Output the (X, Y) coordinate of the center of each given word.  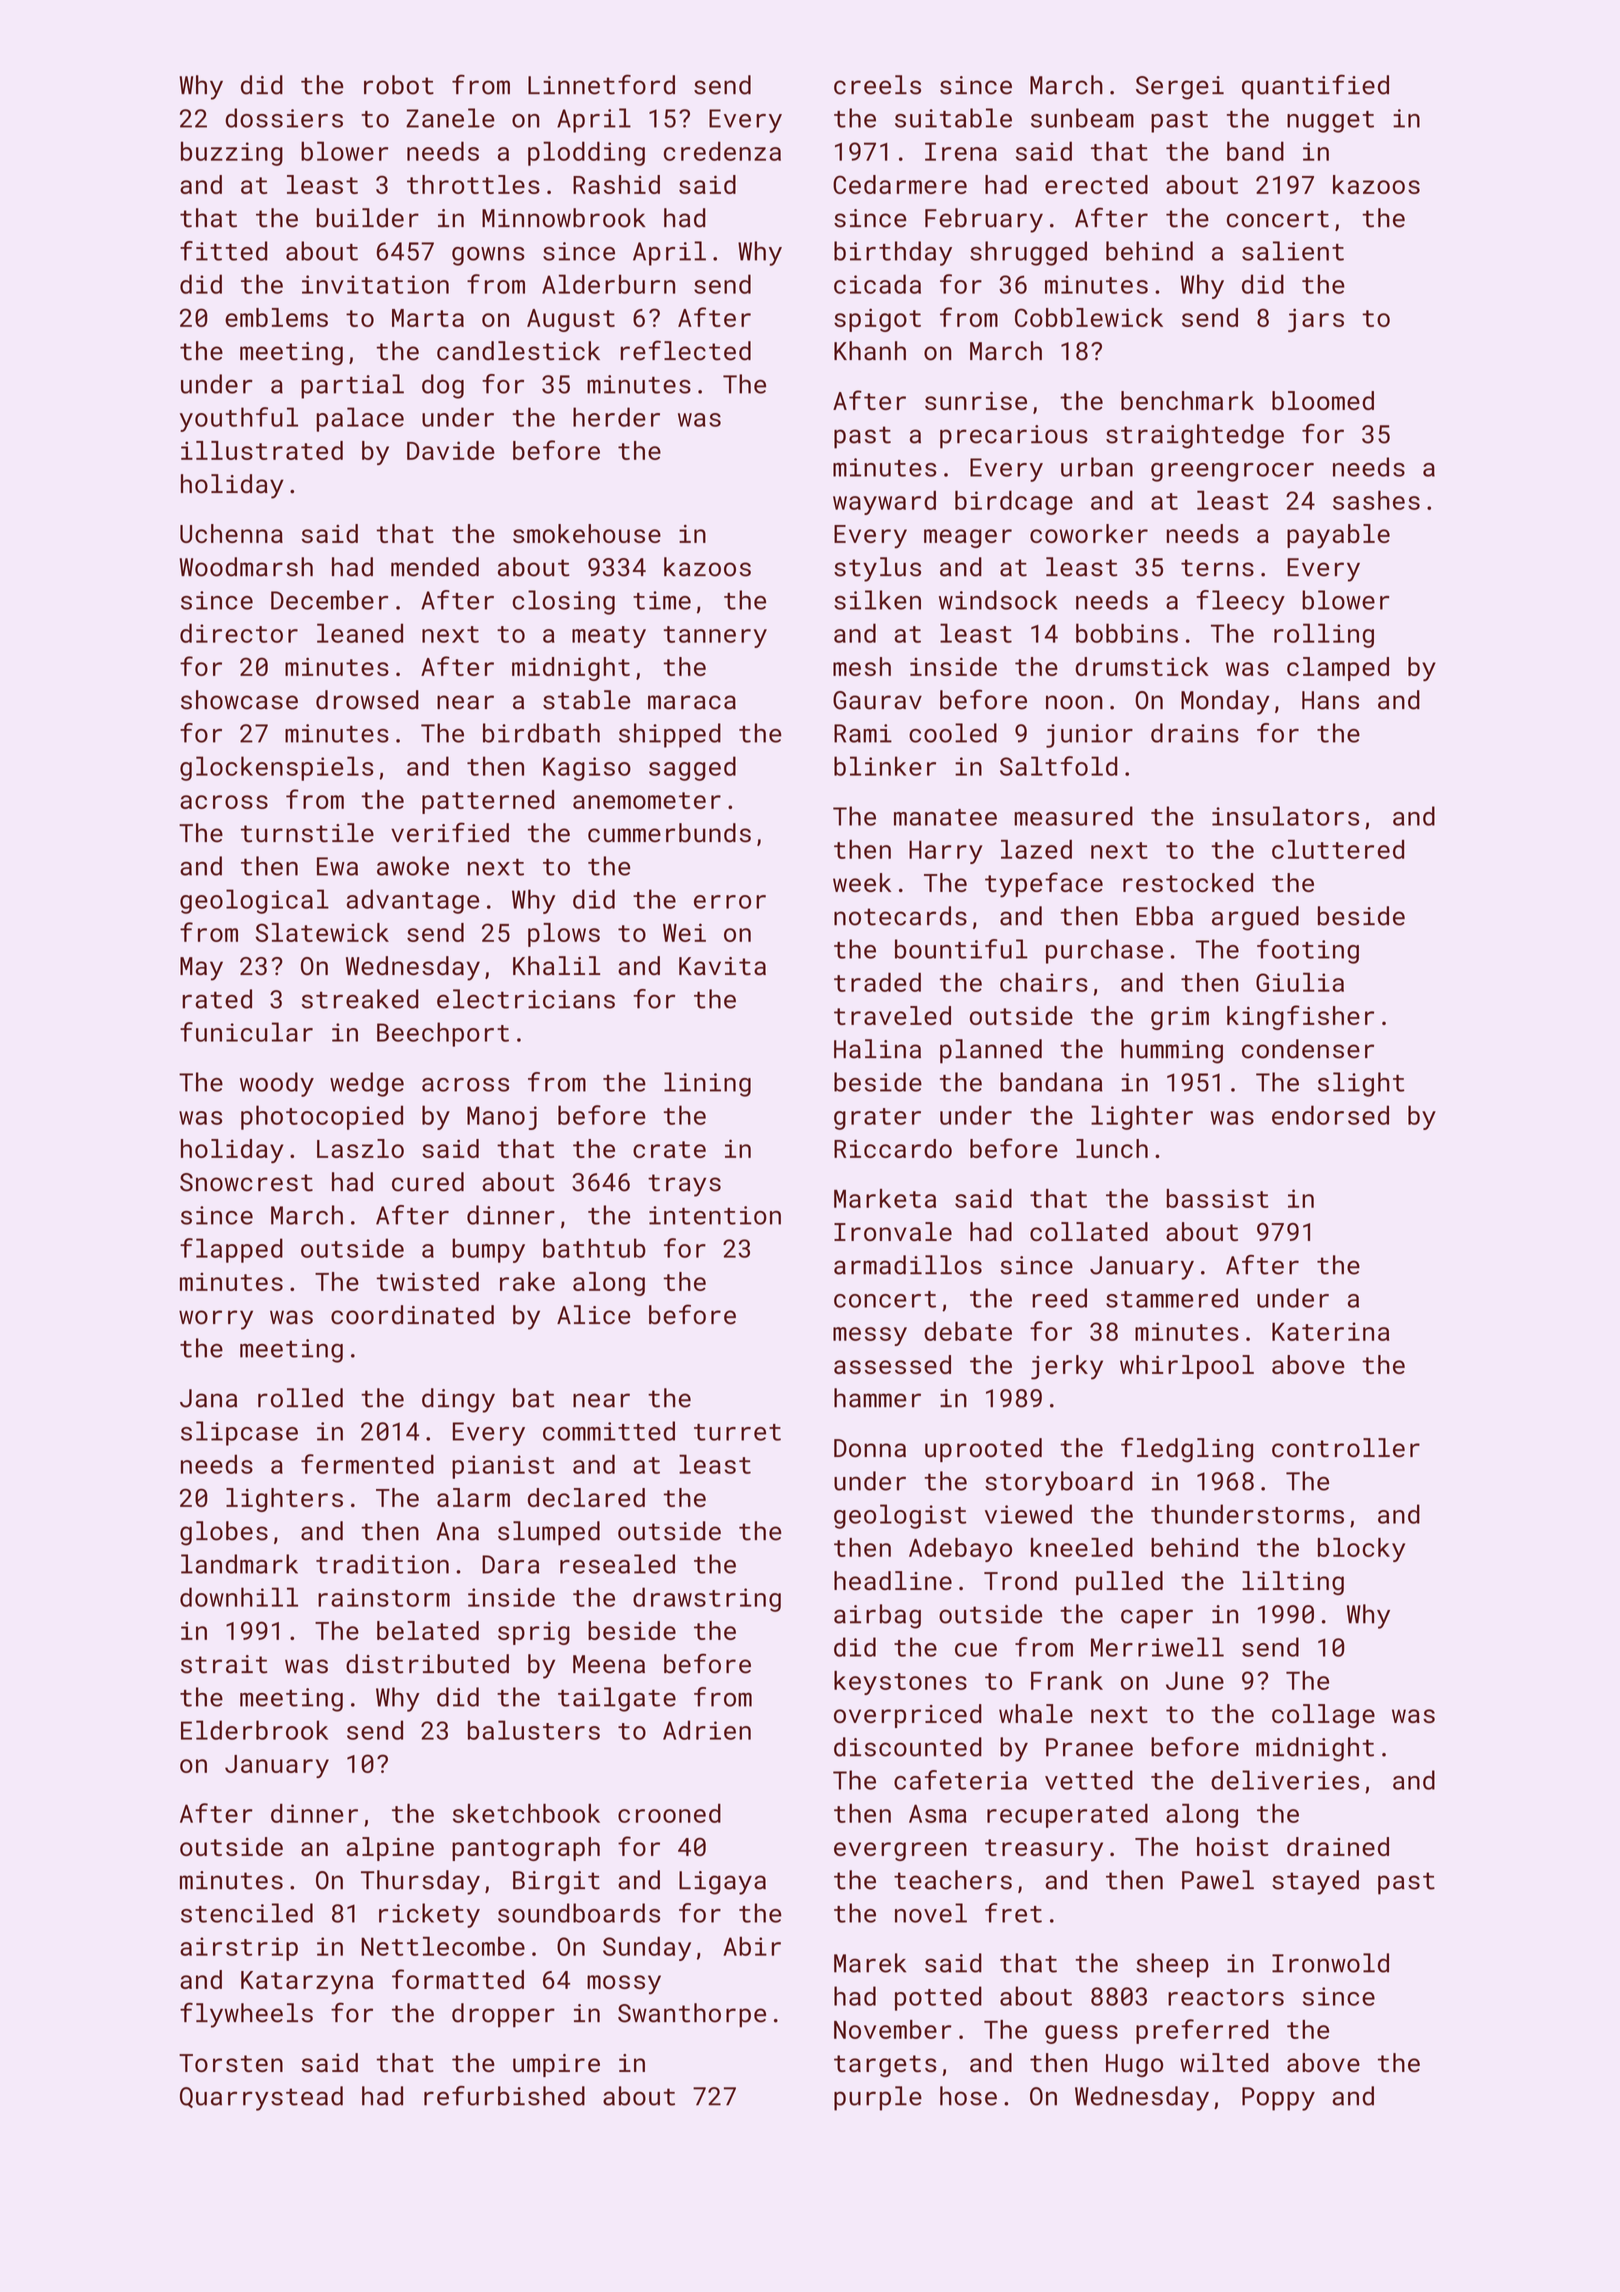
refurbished (504, 2096)
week (862, 882)
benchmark (1187, 400)
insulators (1285, 816)
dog (443, 386)
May (201, 969)
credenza (722, 151)
